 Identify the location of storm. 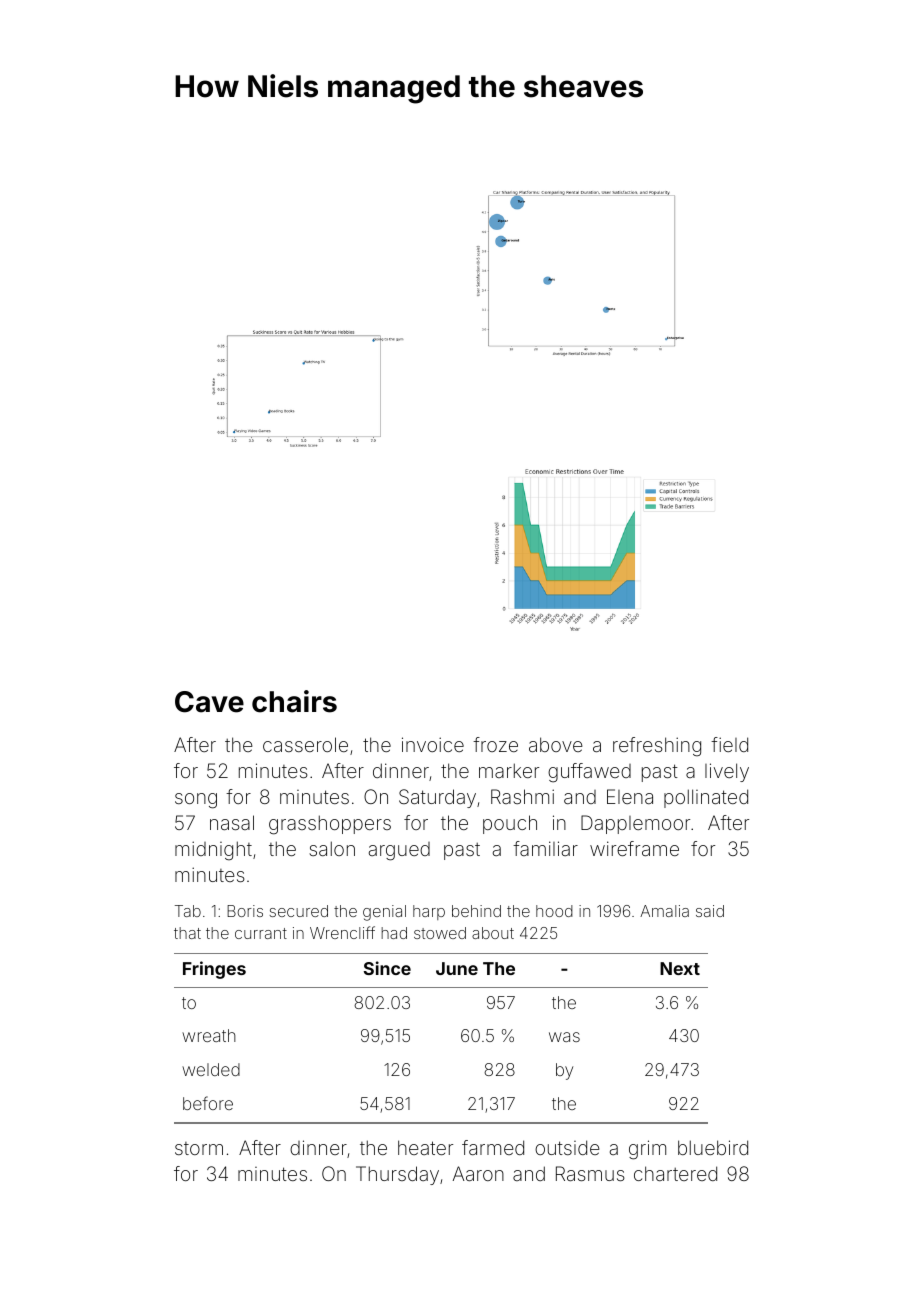
(199, 1148).
